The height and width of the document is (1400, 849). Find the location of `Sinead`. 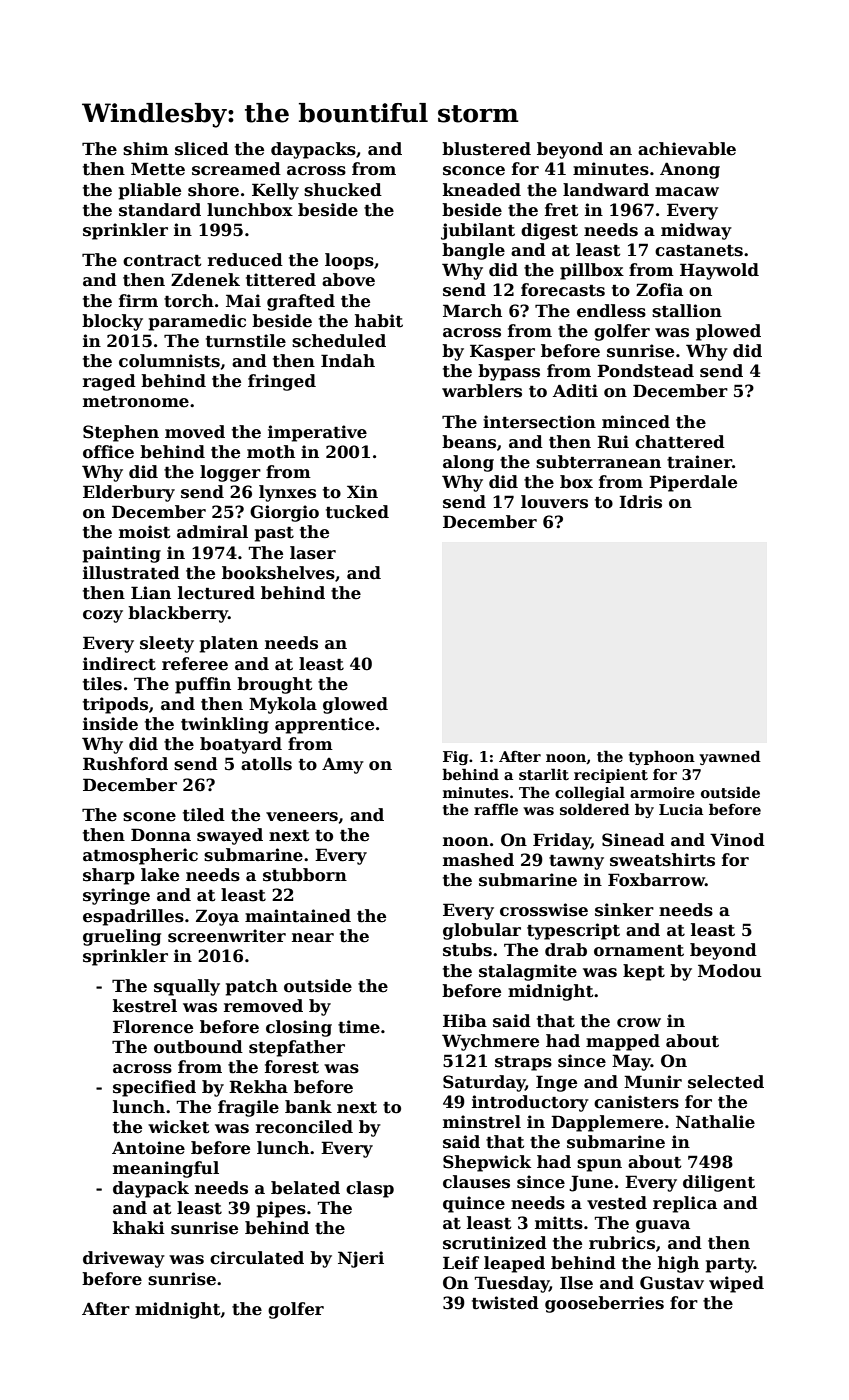

Sinead is located at coordinates (633, 840).
